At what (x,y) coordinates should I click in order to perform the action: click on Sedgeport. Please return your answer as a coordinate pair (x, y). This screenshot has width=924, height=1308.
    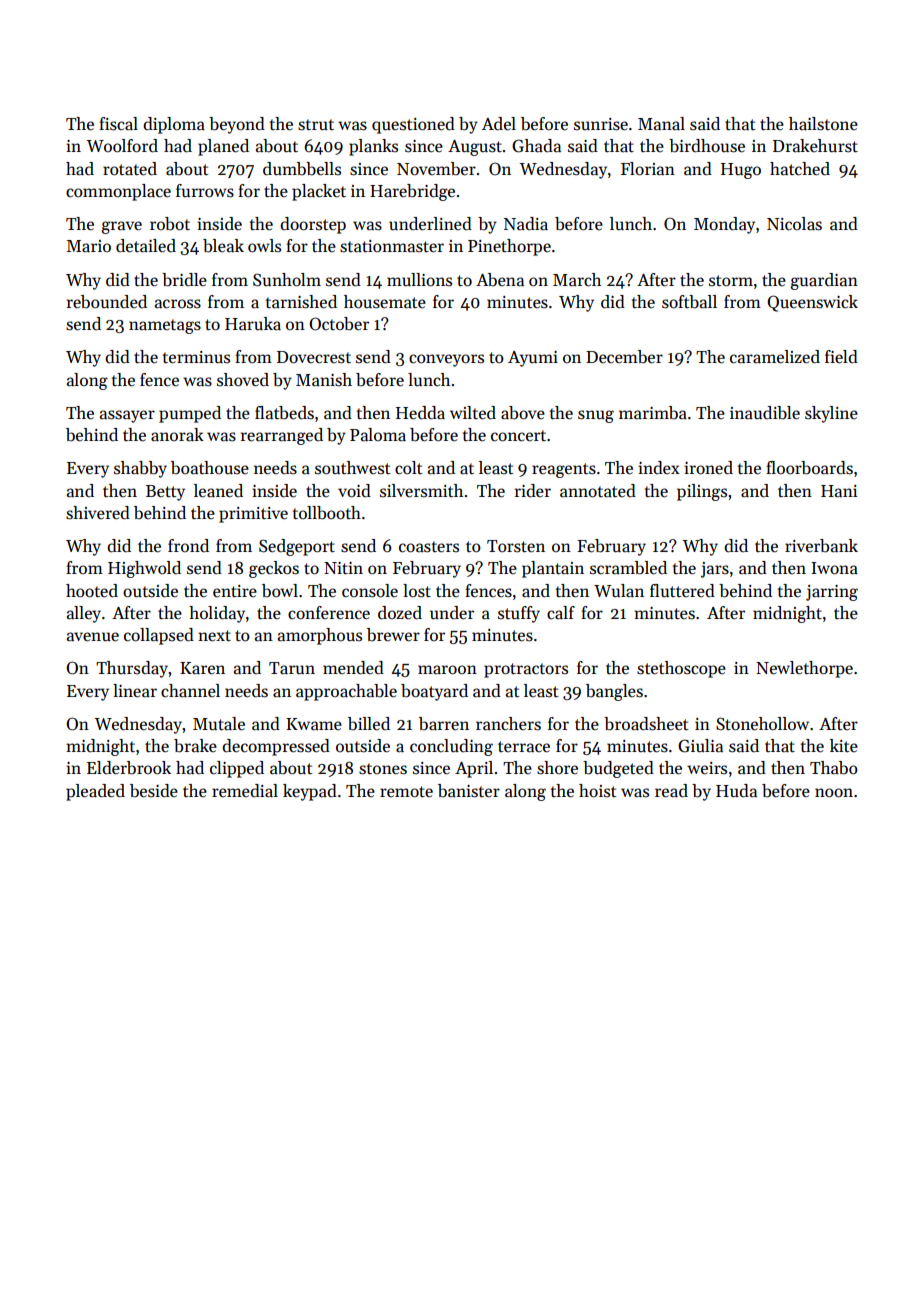
    Looking at the image, I should click on (297, 547).
